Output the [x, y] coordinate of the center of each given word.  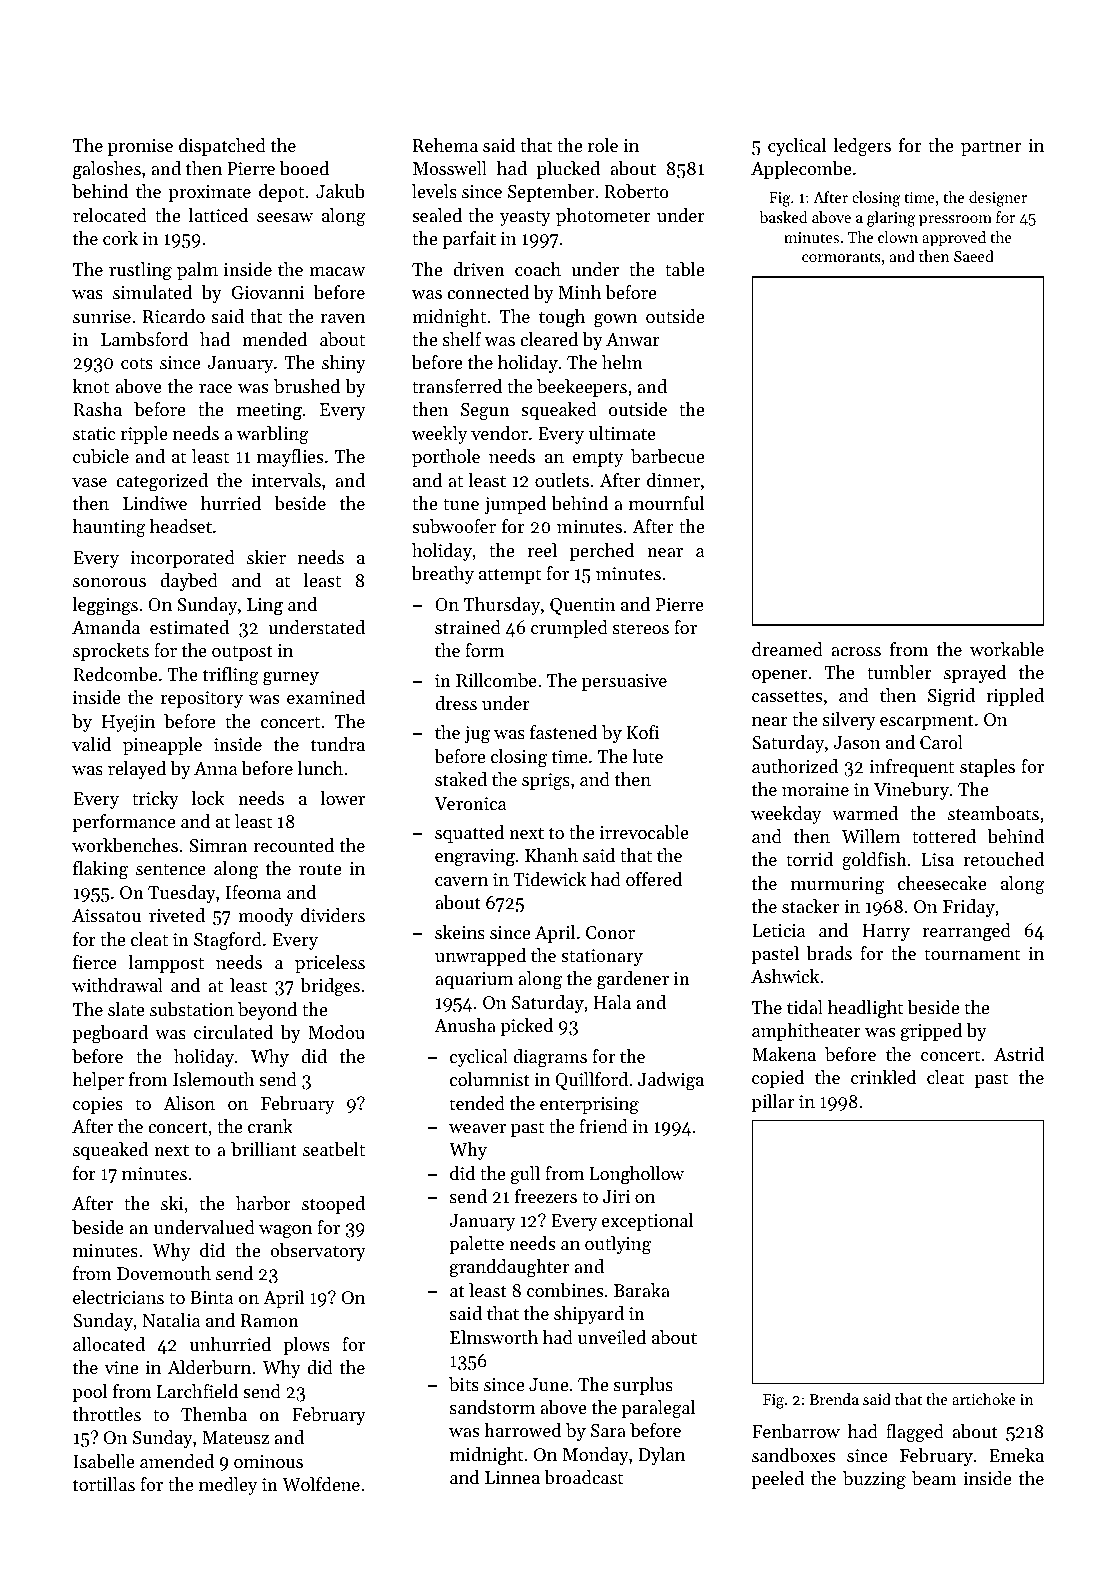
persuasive [624, 682]
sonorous [109, 582]
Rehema [445, 145]
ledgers [862, 147]
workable [1007, 649]
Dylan [661, 1456]
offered [654, 879]
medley [228, 1486]
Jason [856, 742]
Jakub [340, 191]
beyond [267, 1011]
